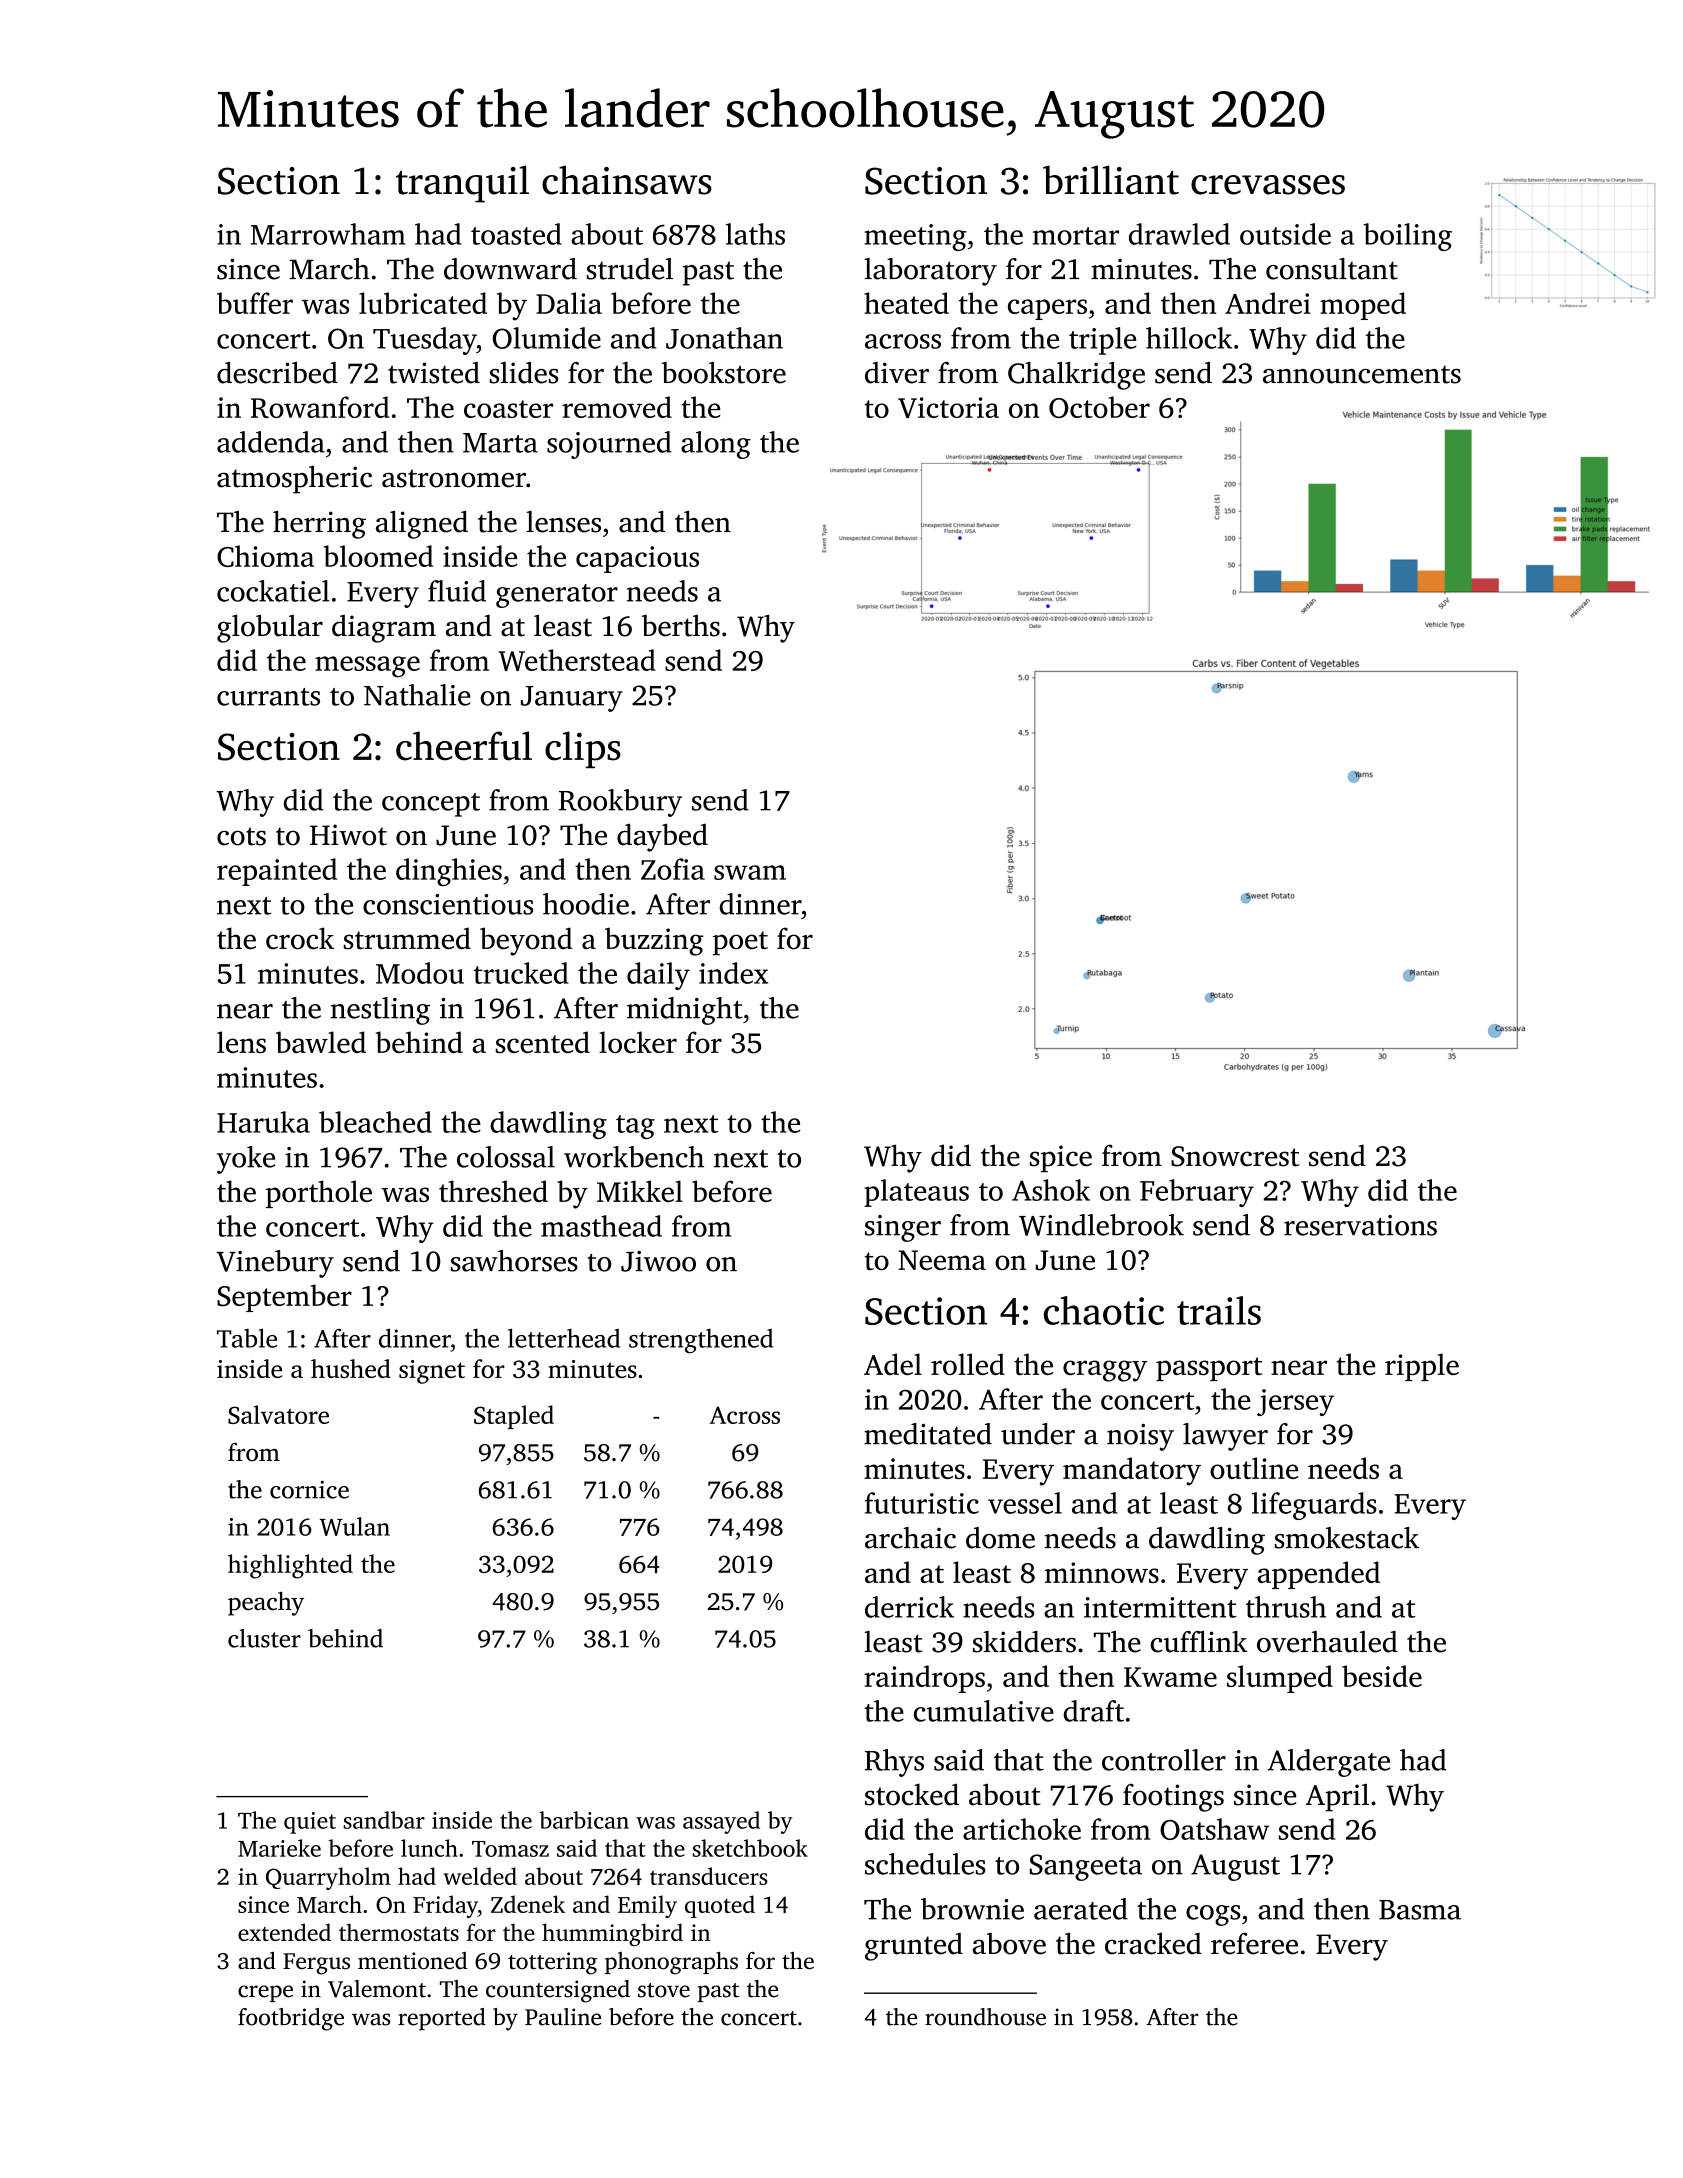 This screenshot has width=1683, height=2178. I want to click on Vinebury, so click(275, 1264).
